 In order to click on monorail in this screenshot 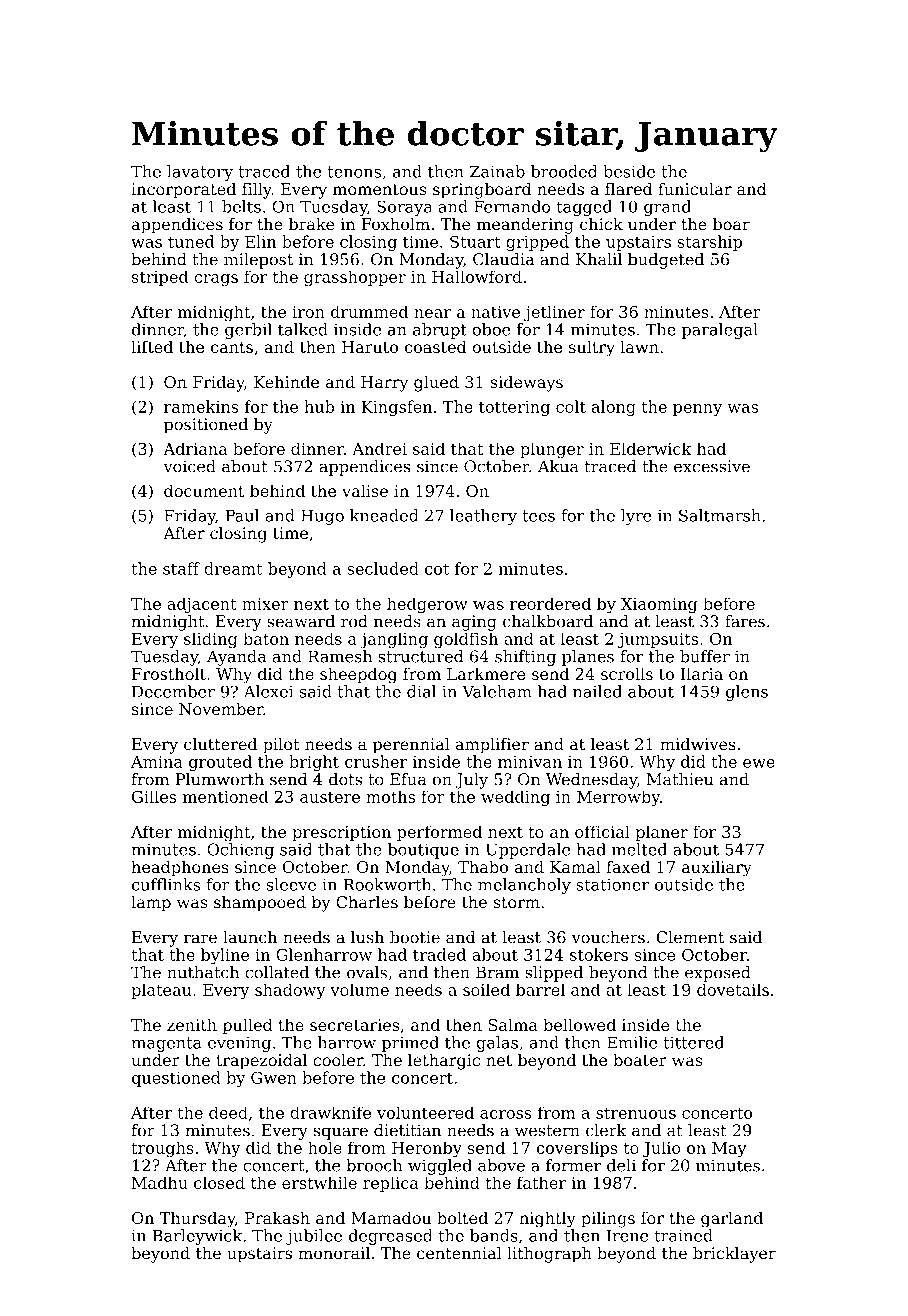, I will do `click(334, 1253)`.
